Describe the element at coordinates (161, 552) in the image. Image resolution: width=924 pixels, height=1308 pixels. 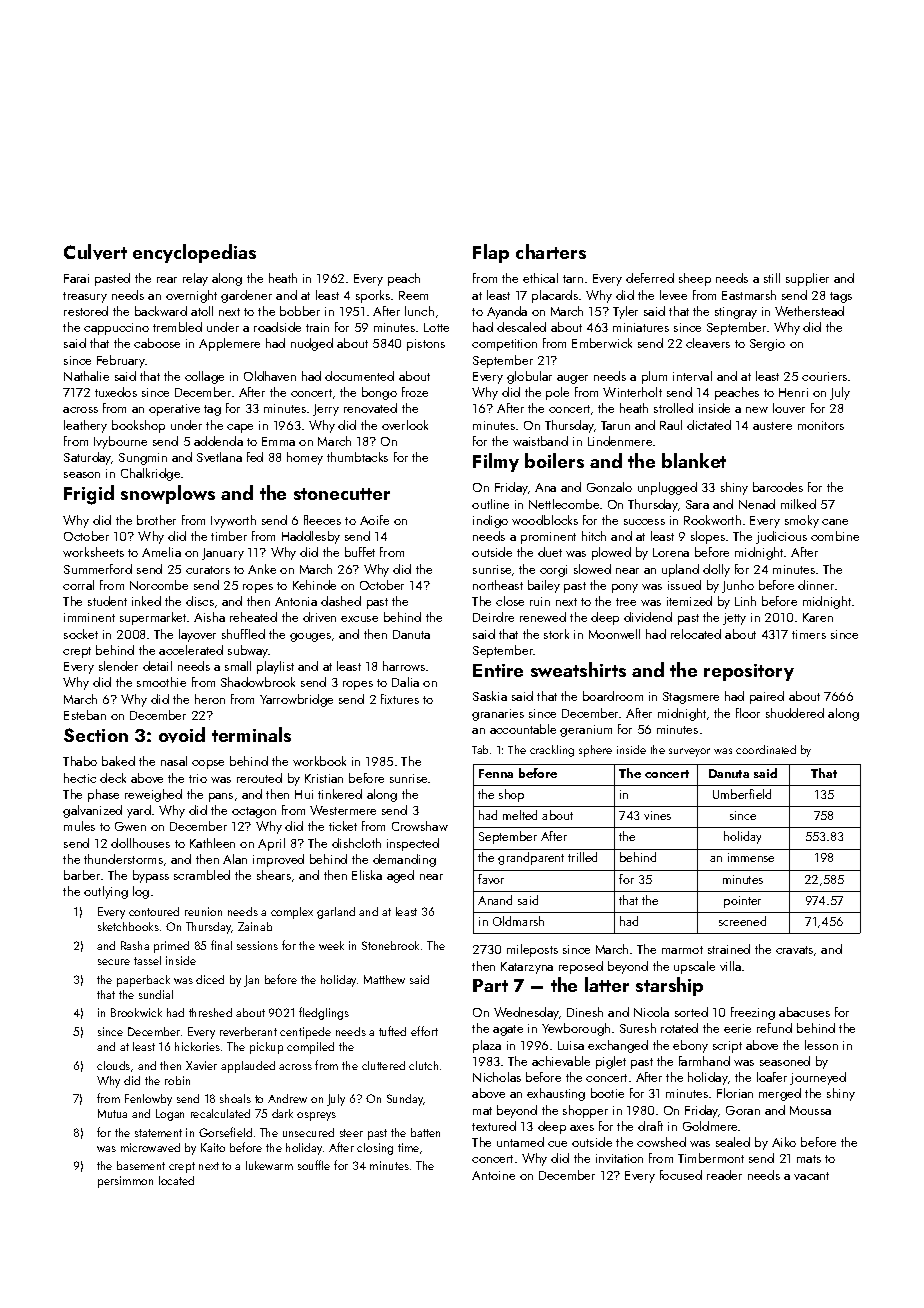
I see `Amelia` at that location.
